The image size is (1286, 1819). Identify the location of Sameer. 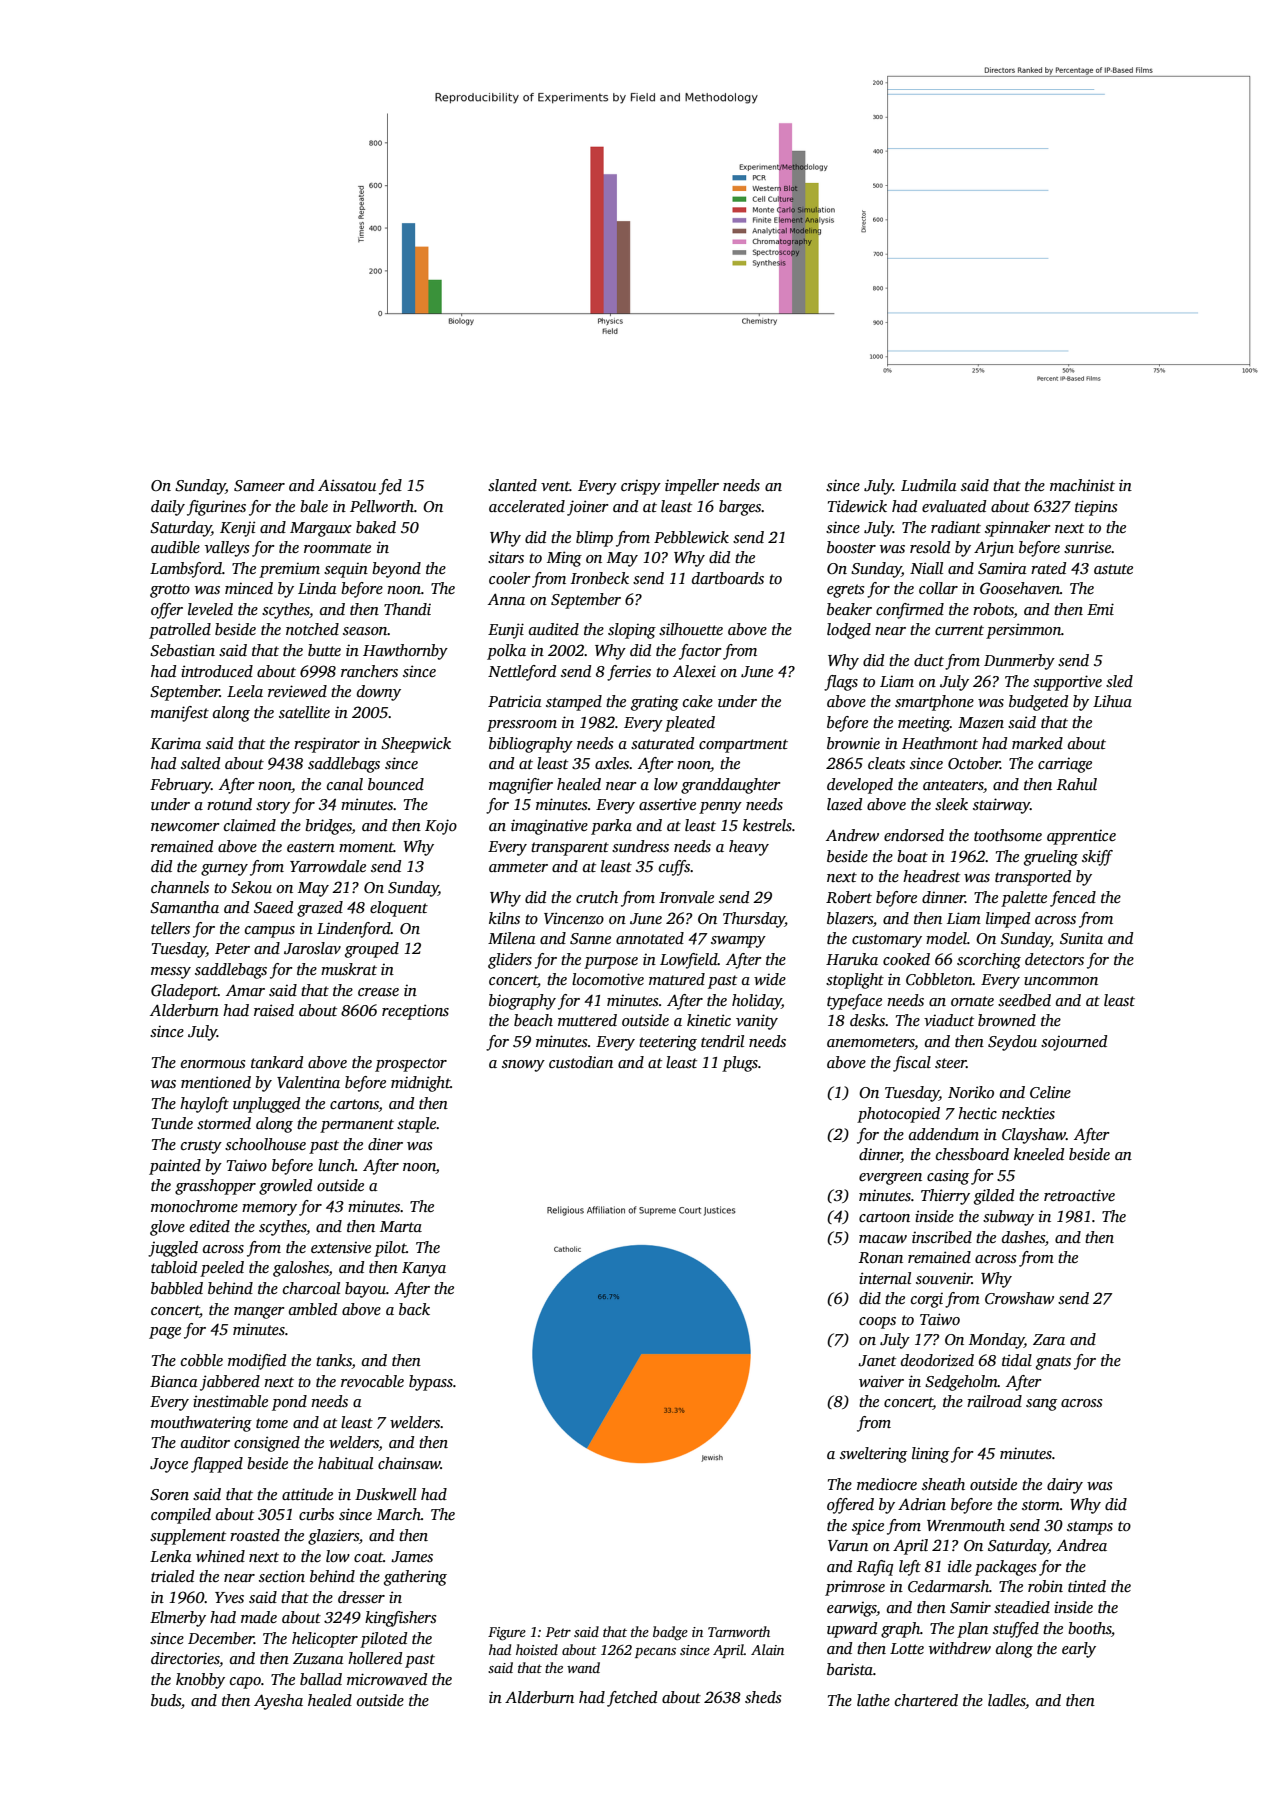
(259, 486).
